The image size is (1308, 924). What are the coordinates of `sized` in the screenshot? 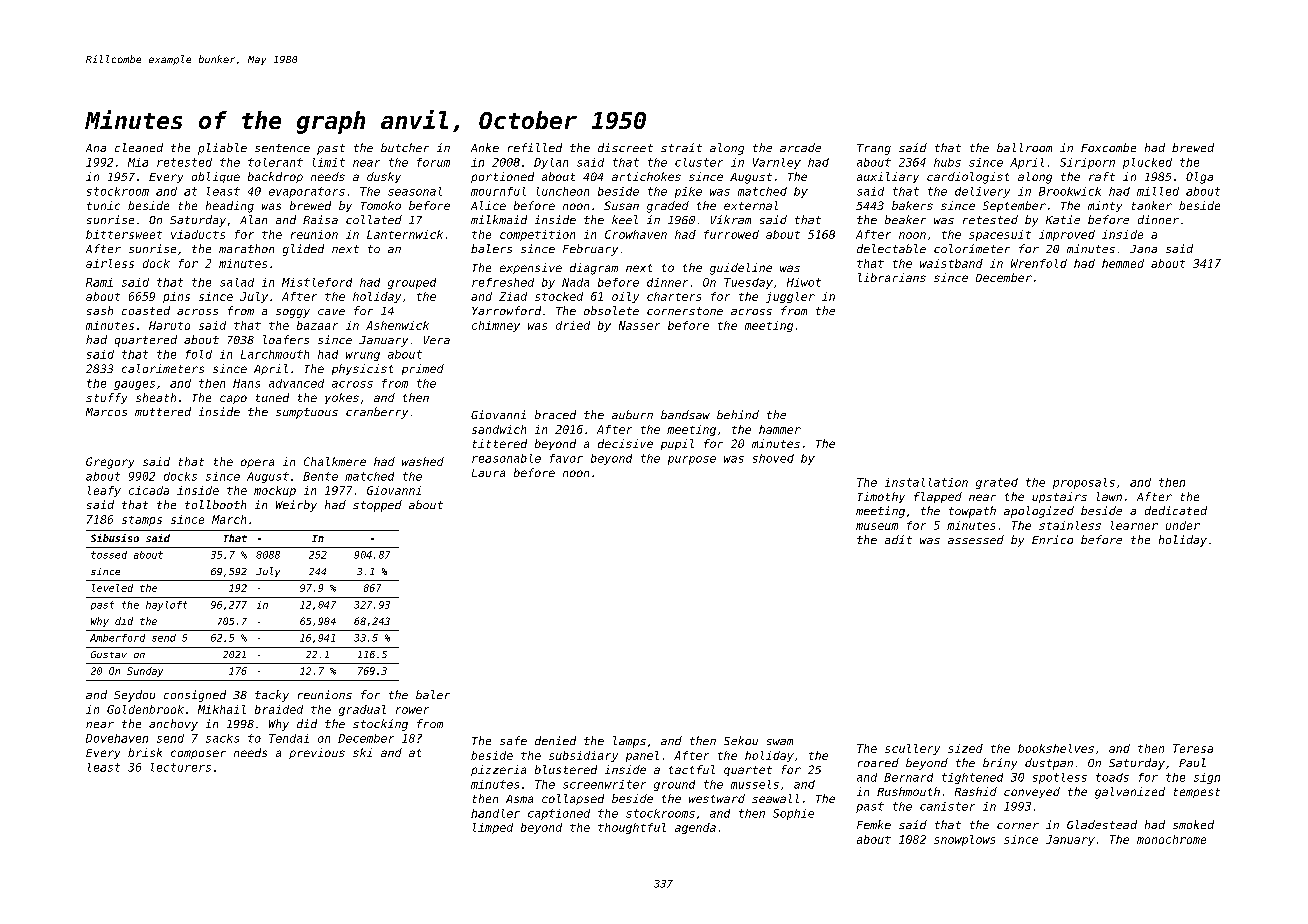 It's located at (965, 748).
